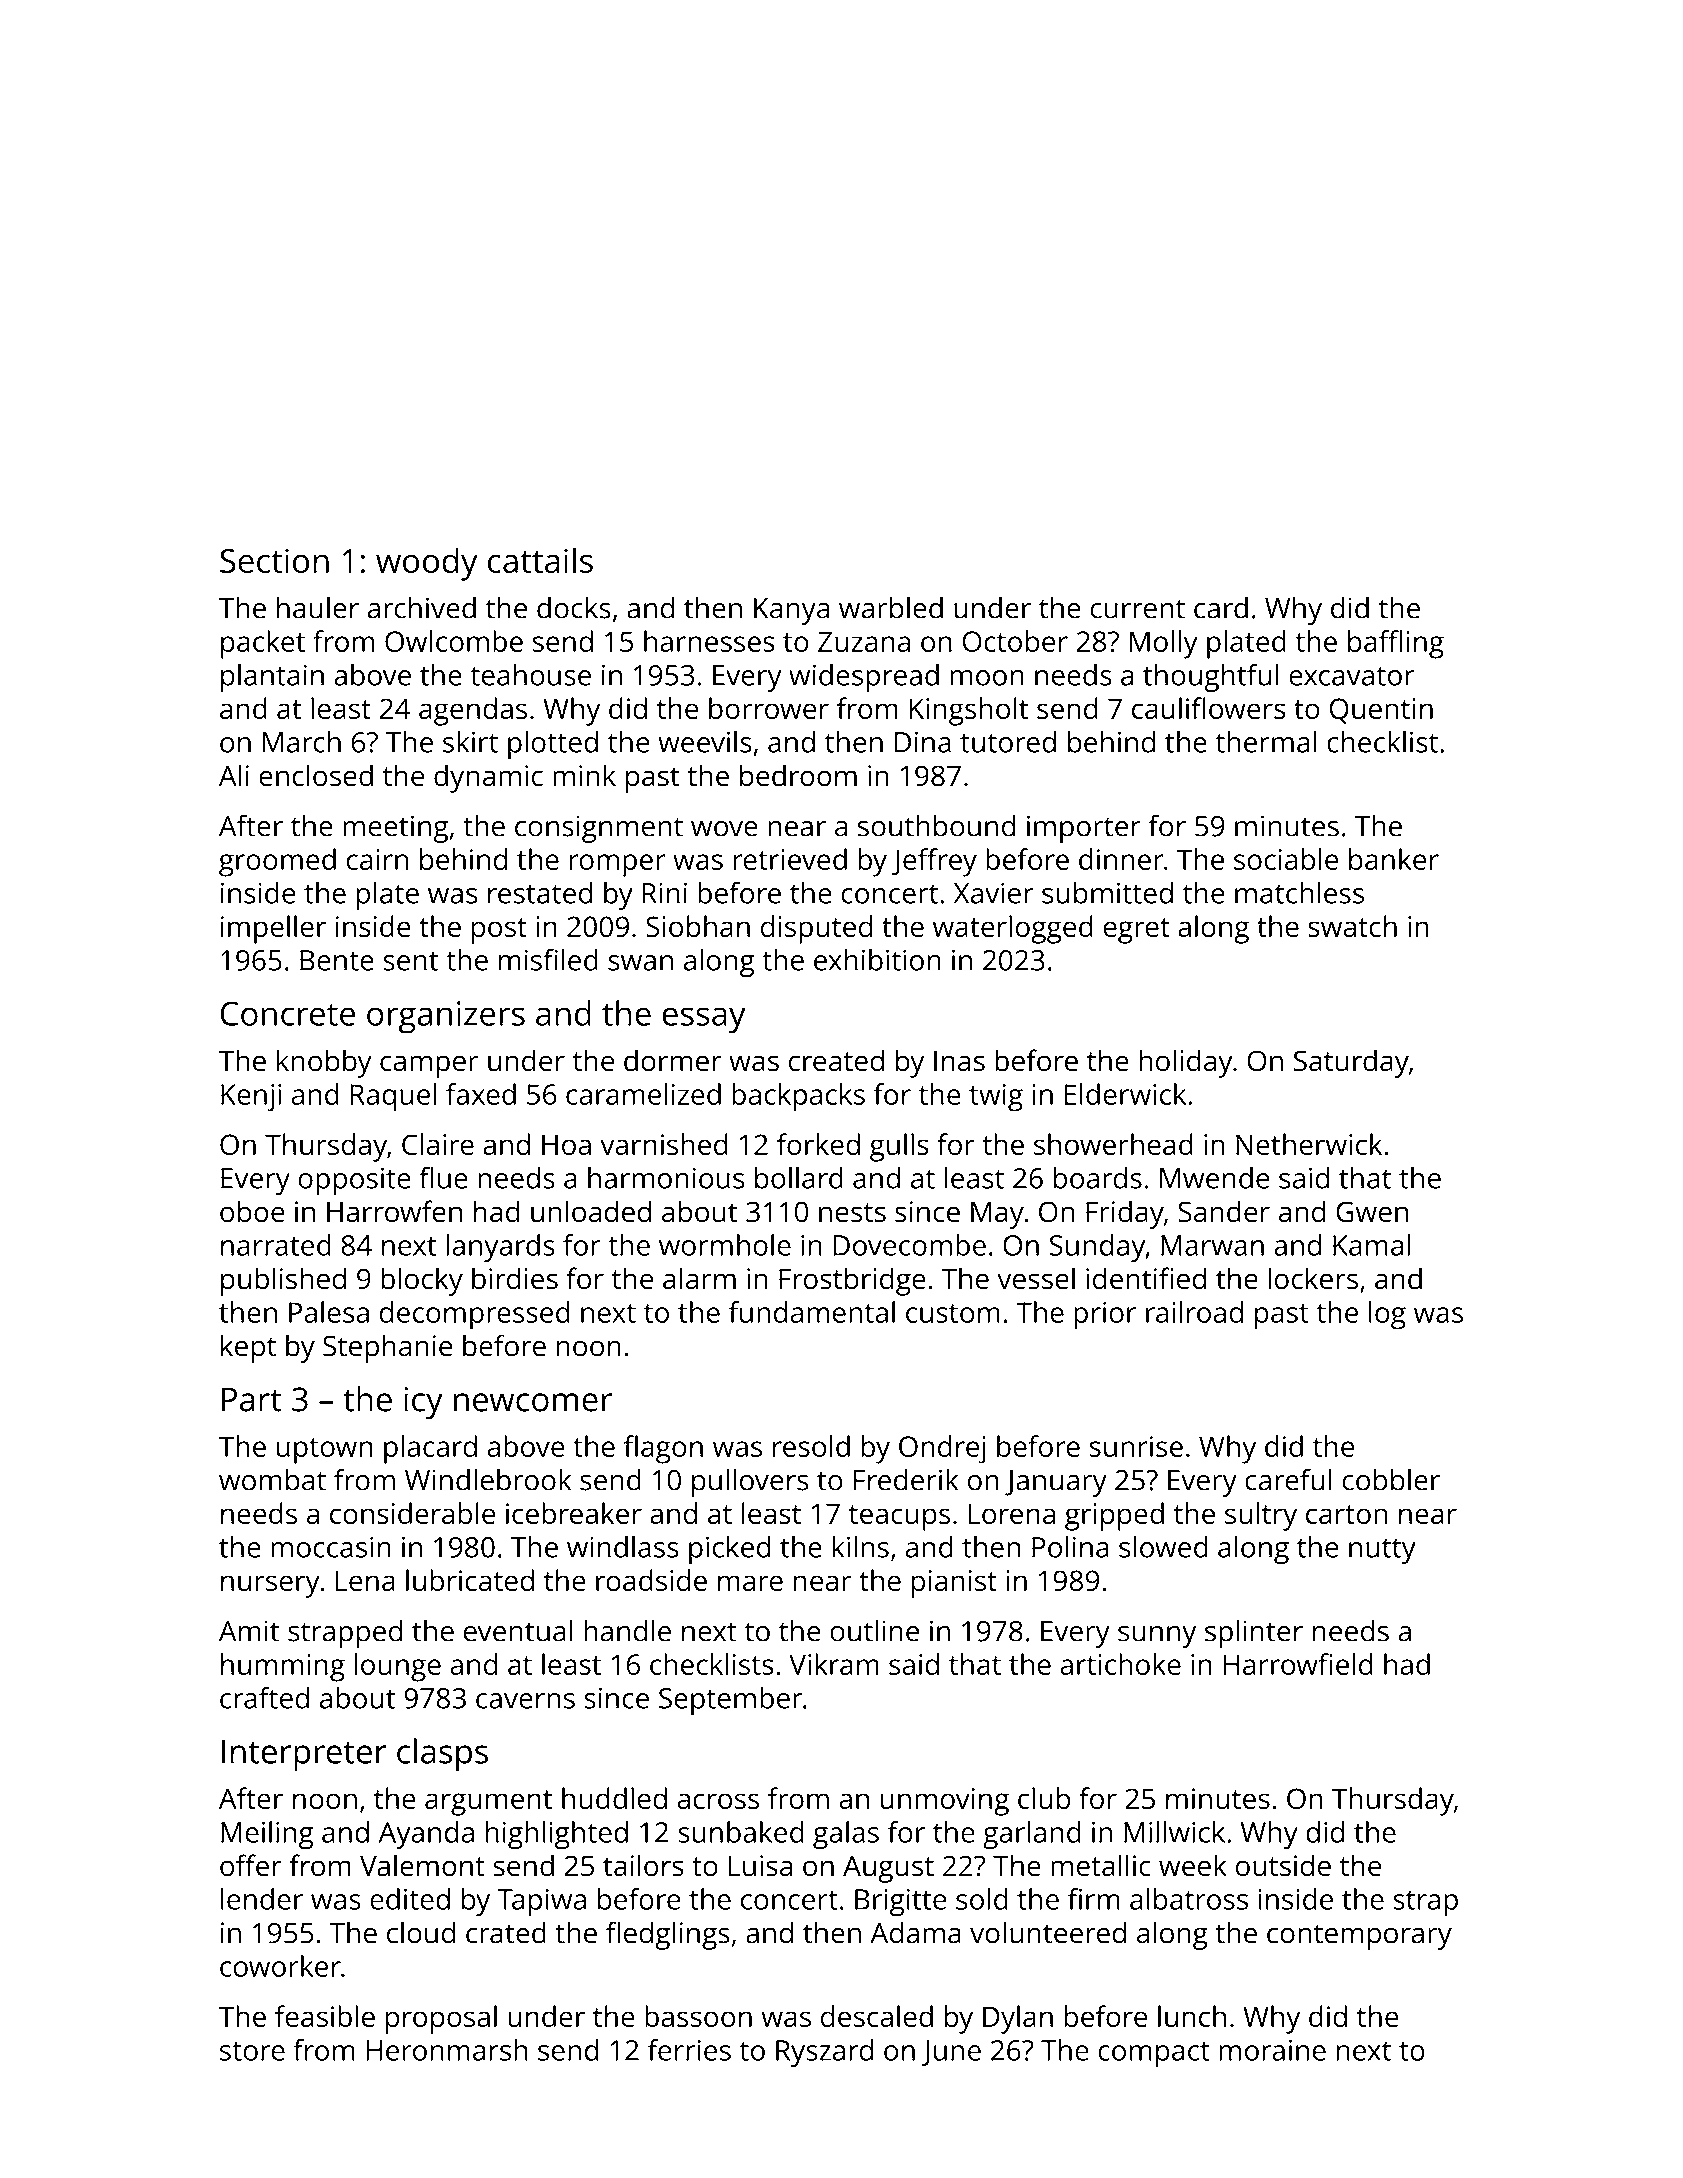  Describe the element at coordinates (1157, 1637) in the screenshot. I see `sunny` at that location.
